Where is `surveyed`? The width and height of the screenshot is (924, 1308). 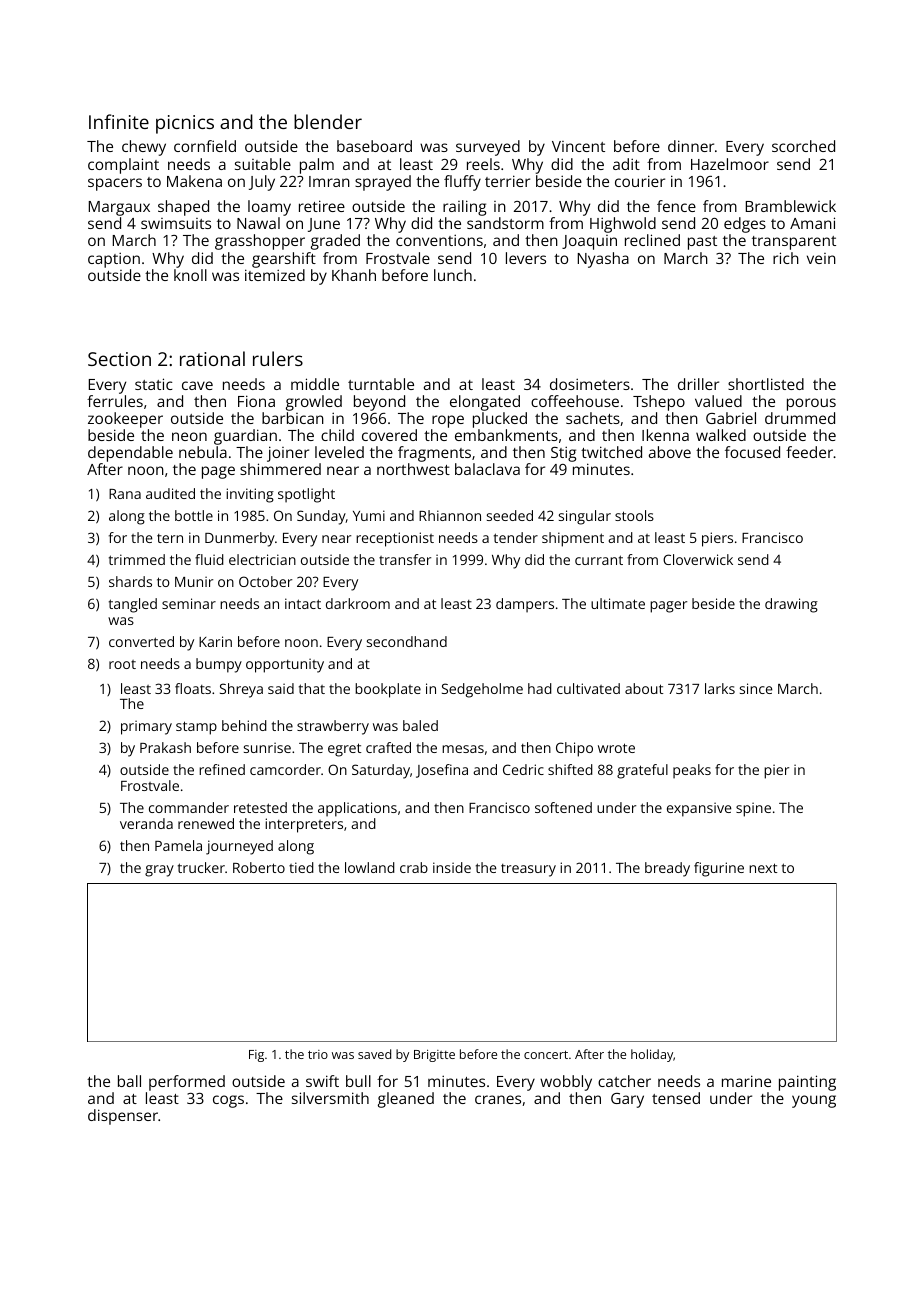
surveyed is located at coordinates (488, 148).
